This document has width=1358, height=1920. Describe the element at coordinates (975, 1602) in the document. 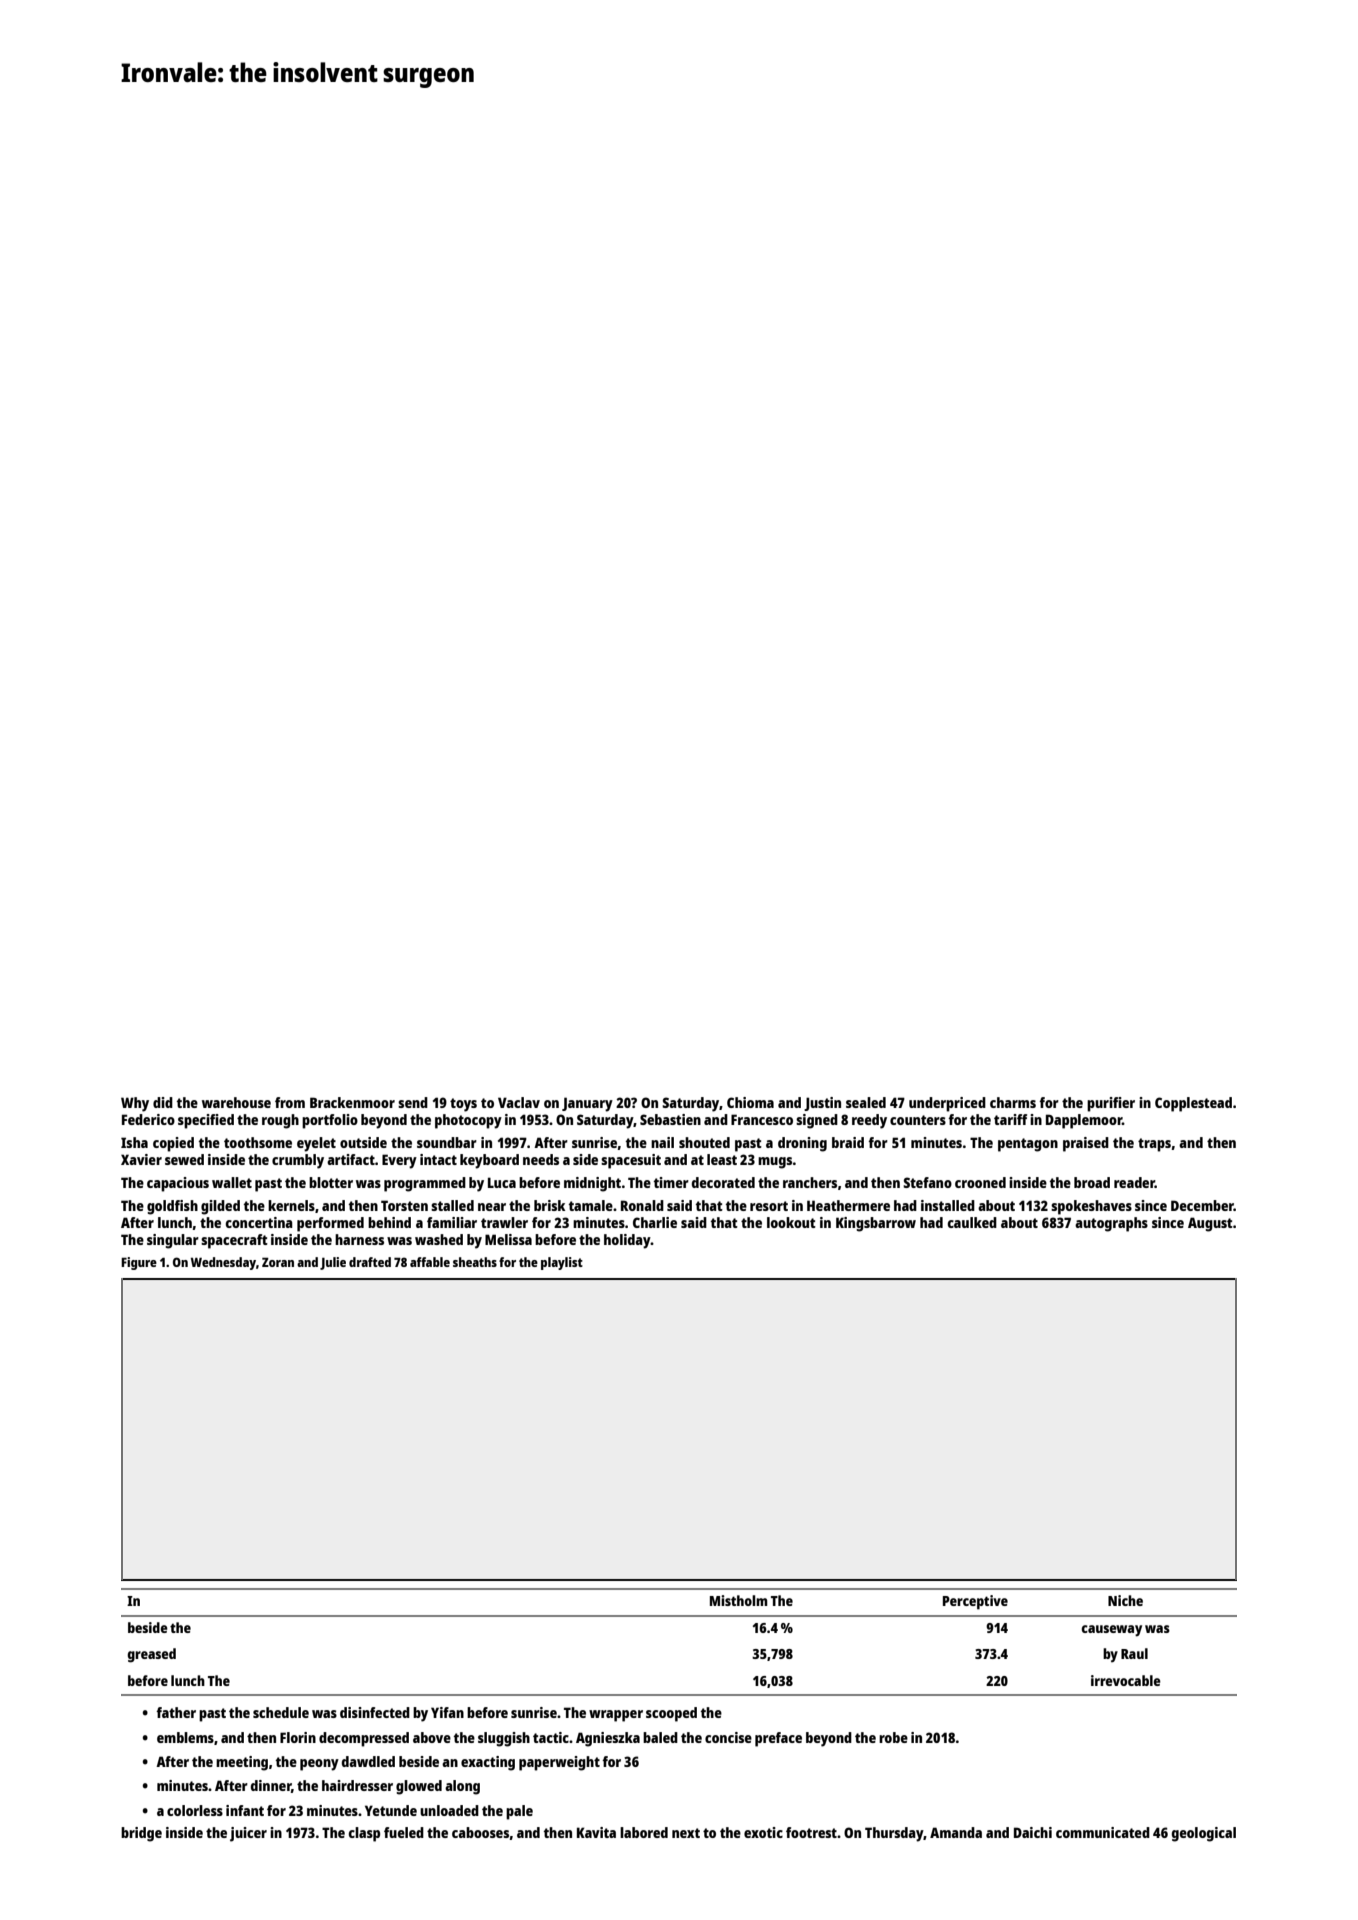

I see `Perceptive` at that location.
